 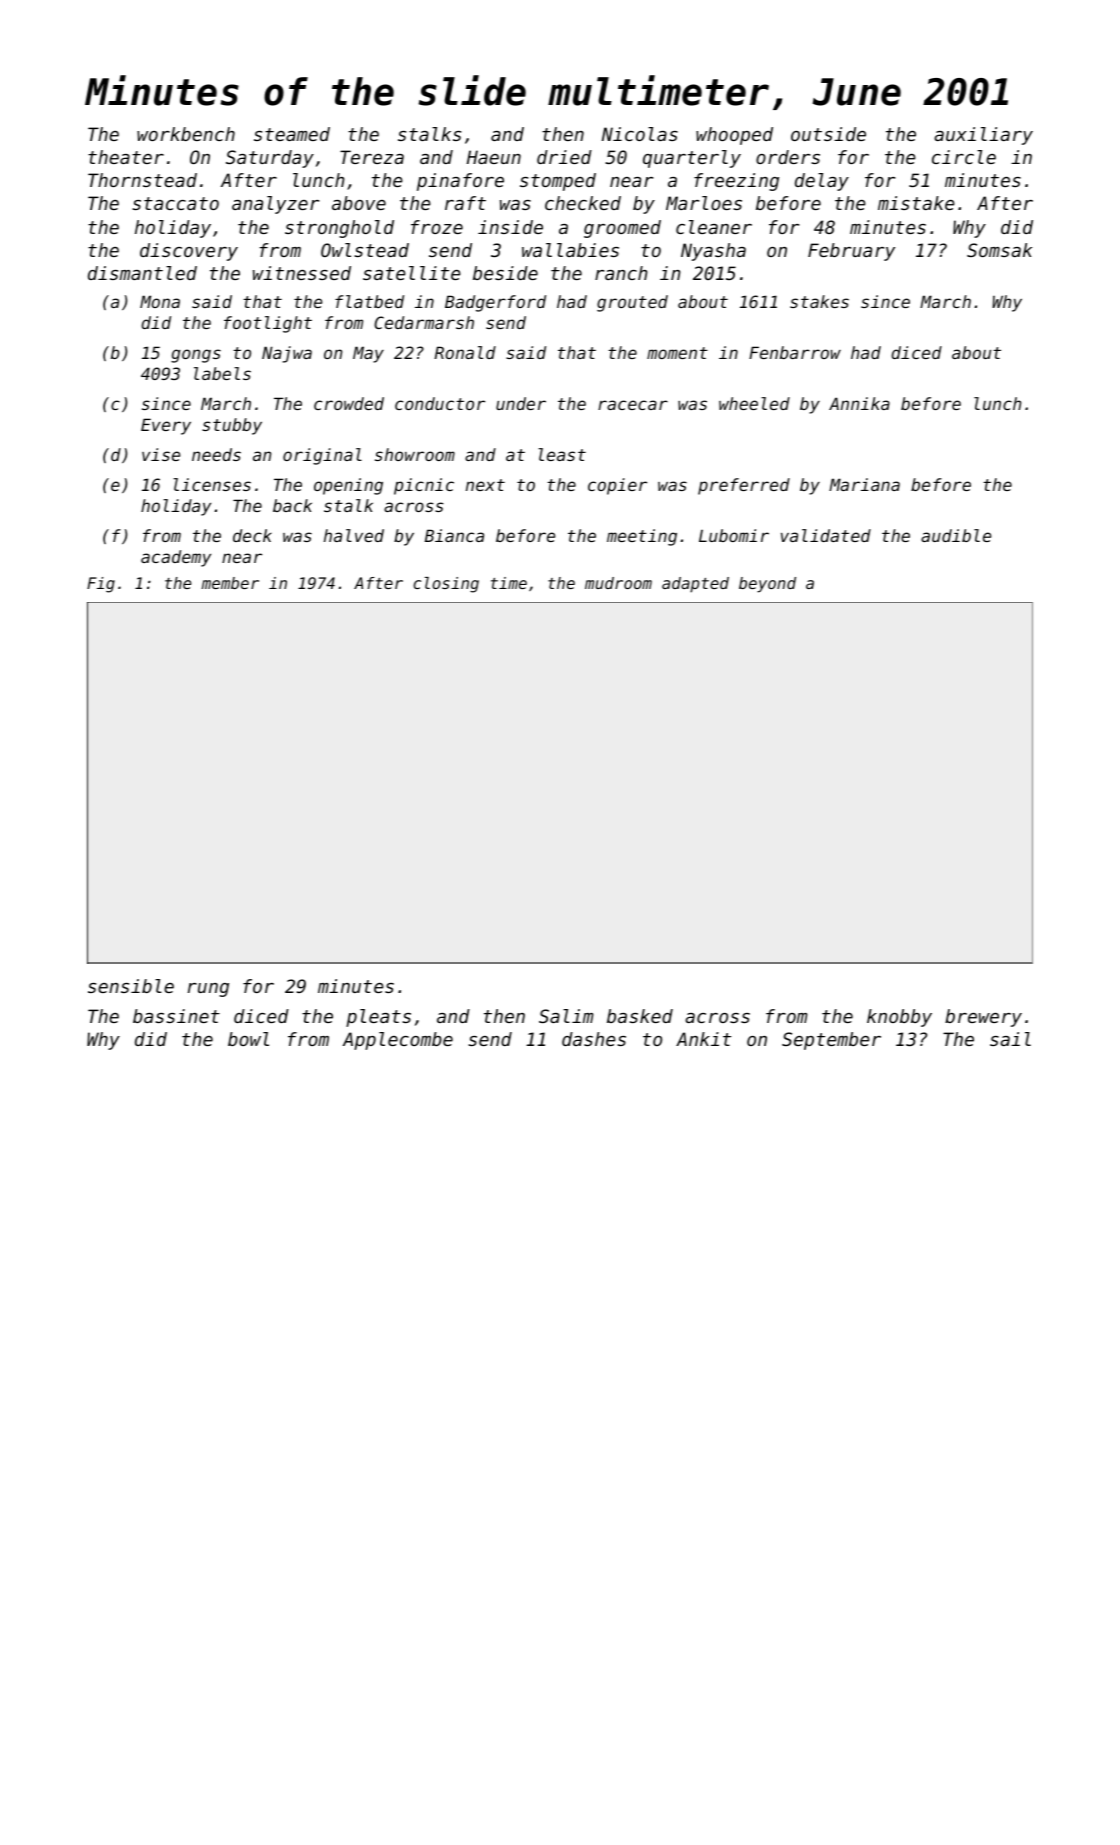 I want to click on bowl, so click(x=248, y=1039).
